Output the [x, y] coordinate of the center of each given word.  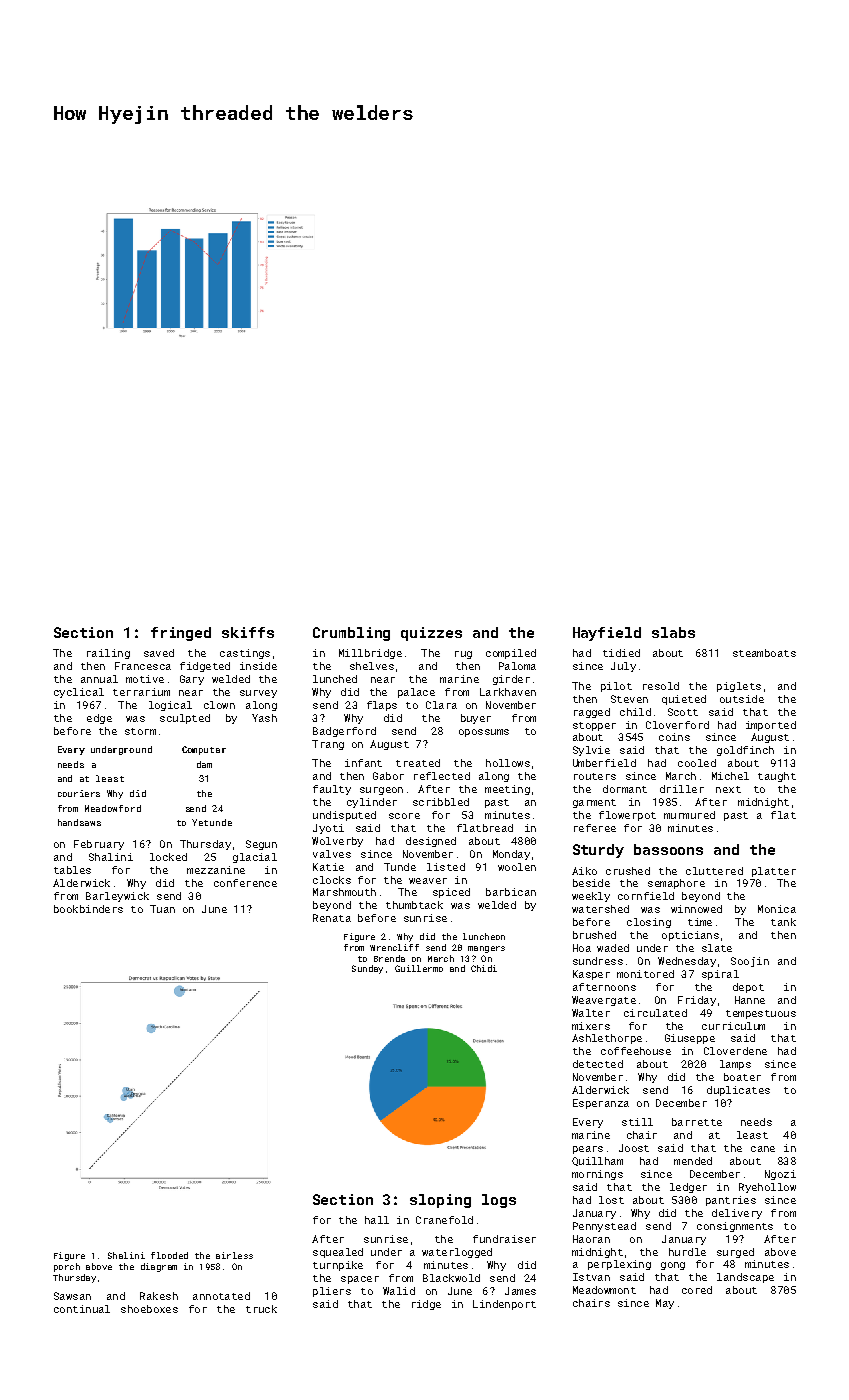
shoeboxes [149, 1309]
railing [108, 654]
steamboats [764, 653]
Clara [441, 705]
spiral [720, 975]
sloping [440, 1201]
